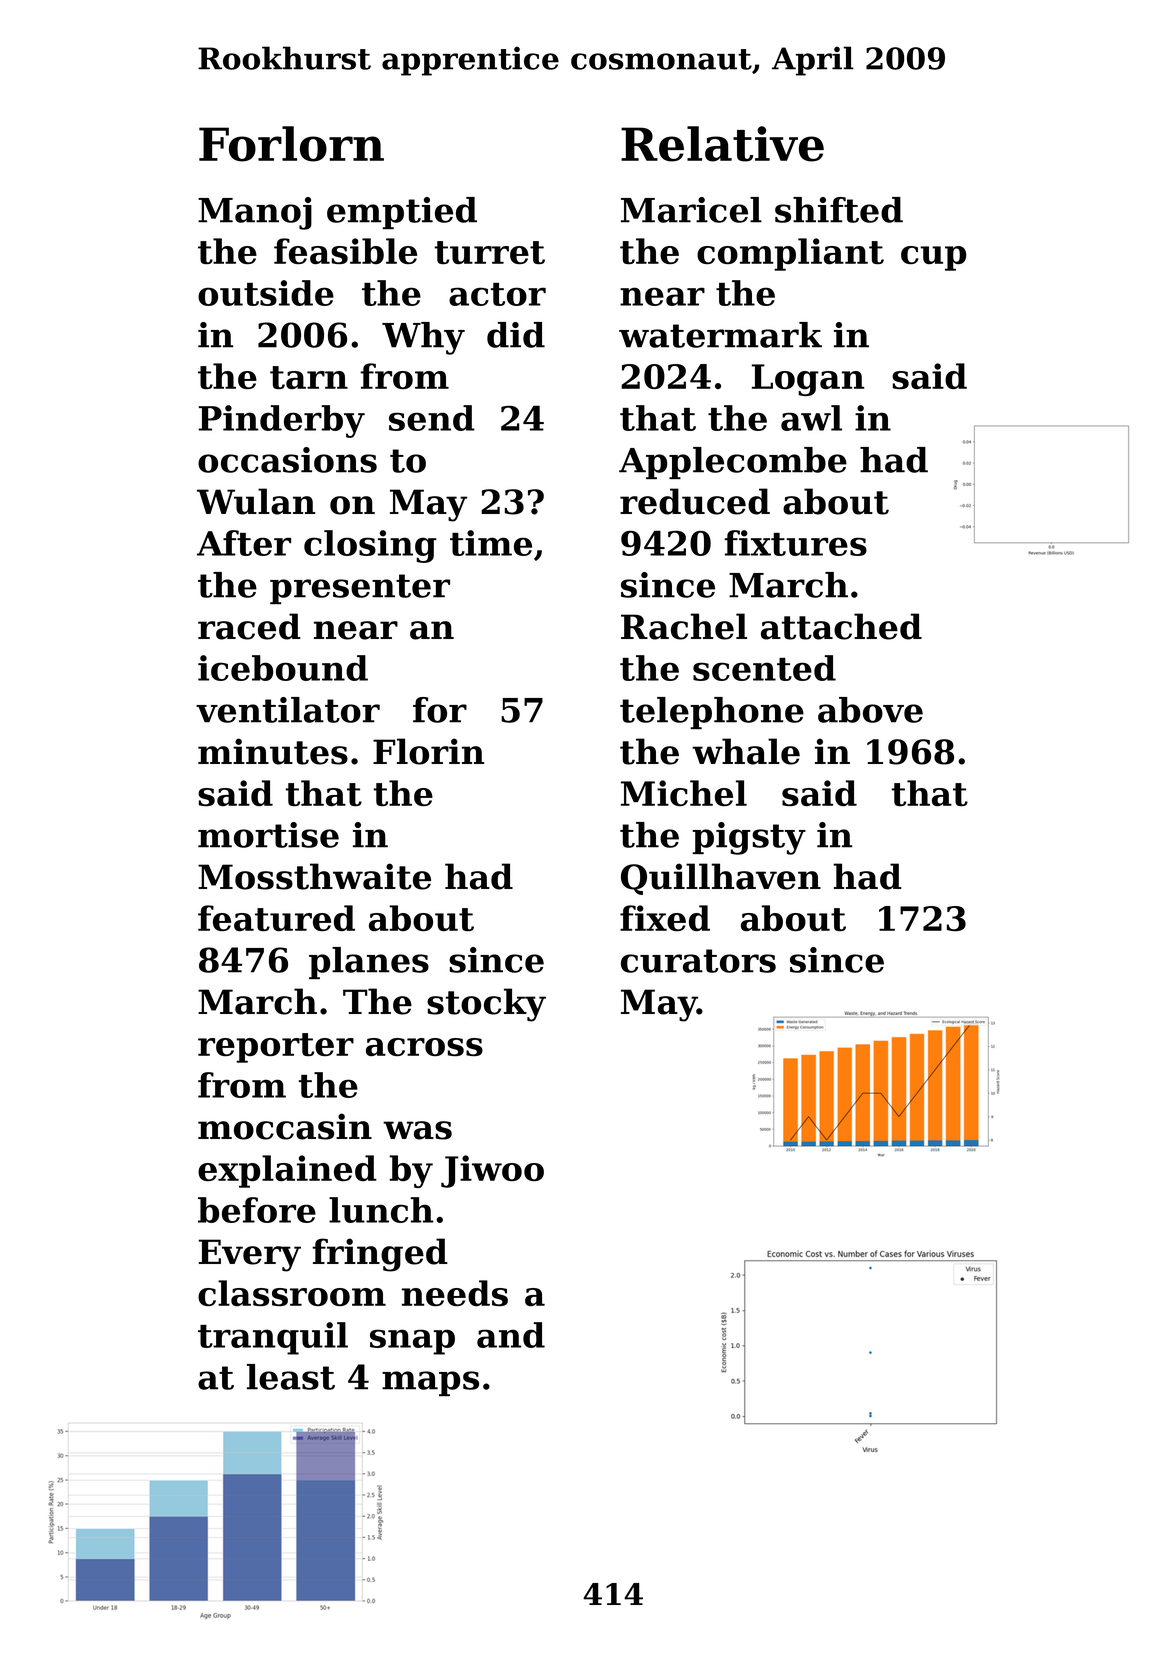 The image size is (1165, 1654). Describe the element at coordinates (746, 751) in the screenshot. I see `whale` at that location.
